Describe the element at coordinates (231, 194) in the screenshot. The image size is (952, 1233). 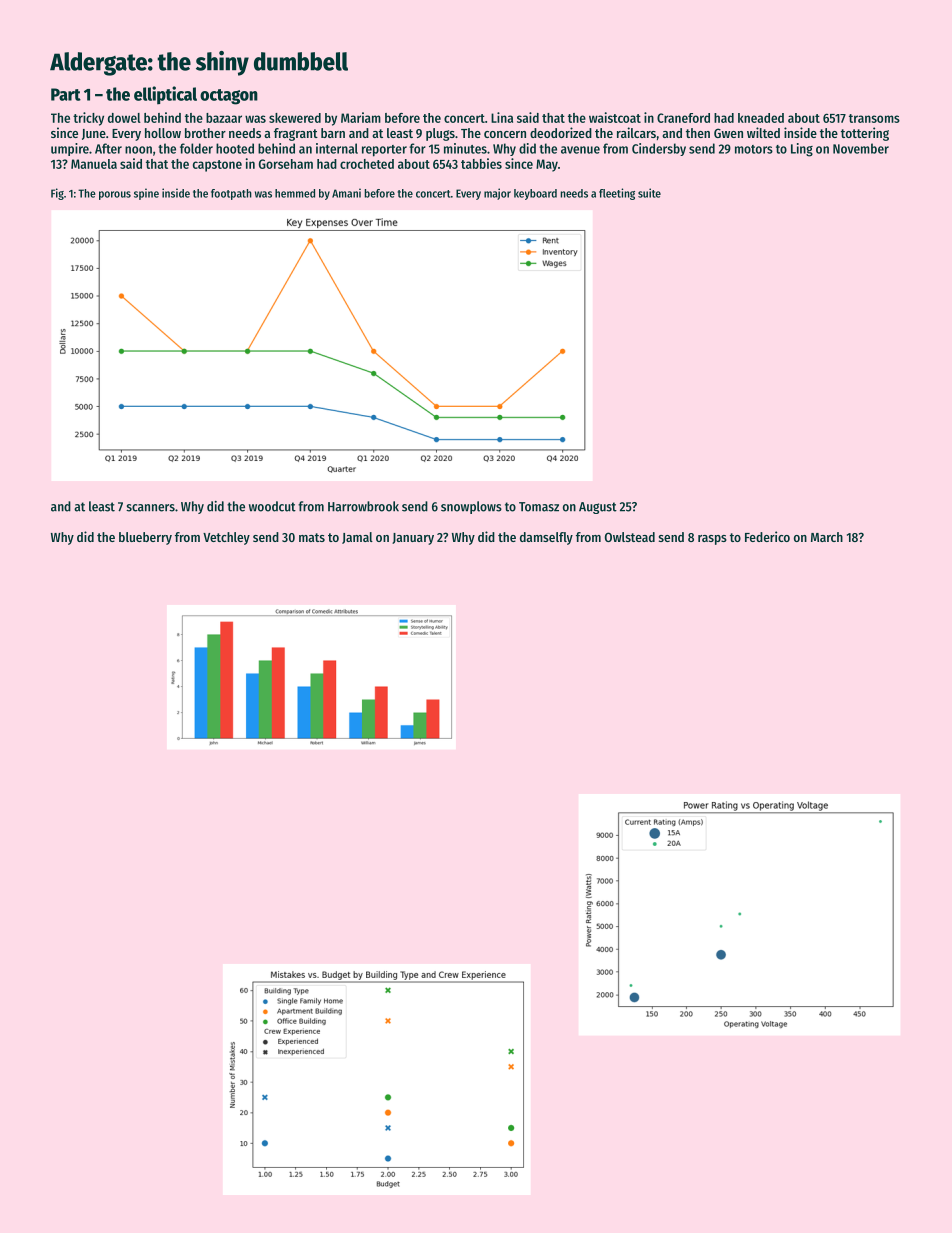
I see `footpath` at that location.
